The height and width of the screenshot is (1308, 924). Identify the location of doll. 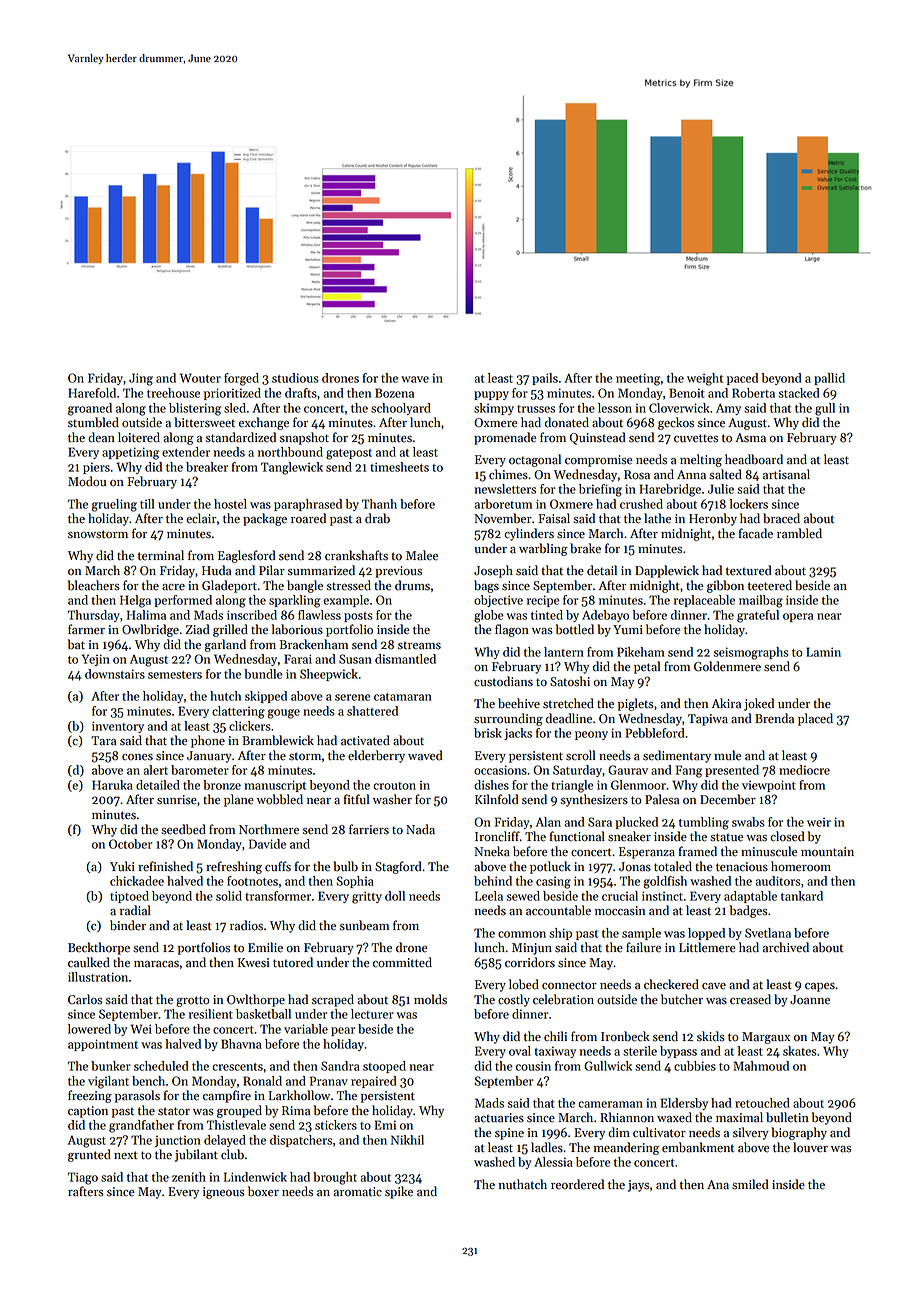
(395, 896).
